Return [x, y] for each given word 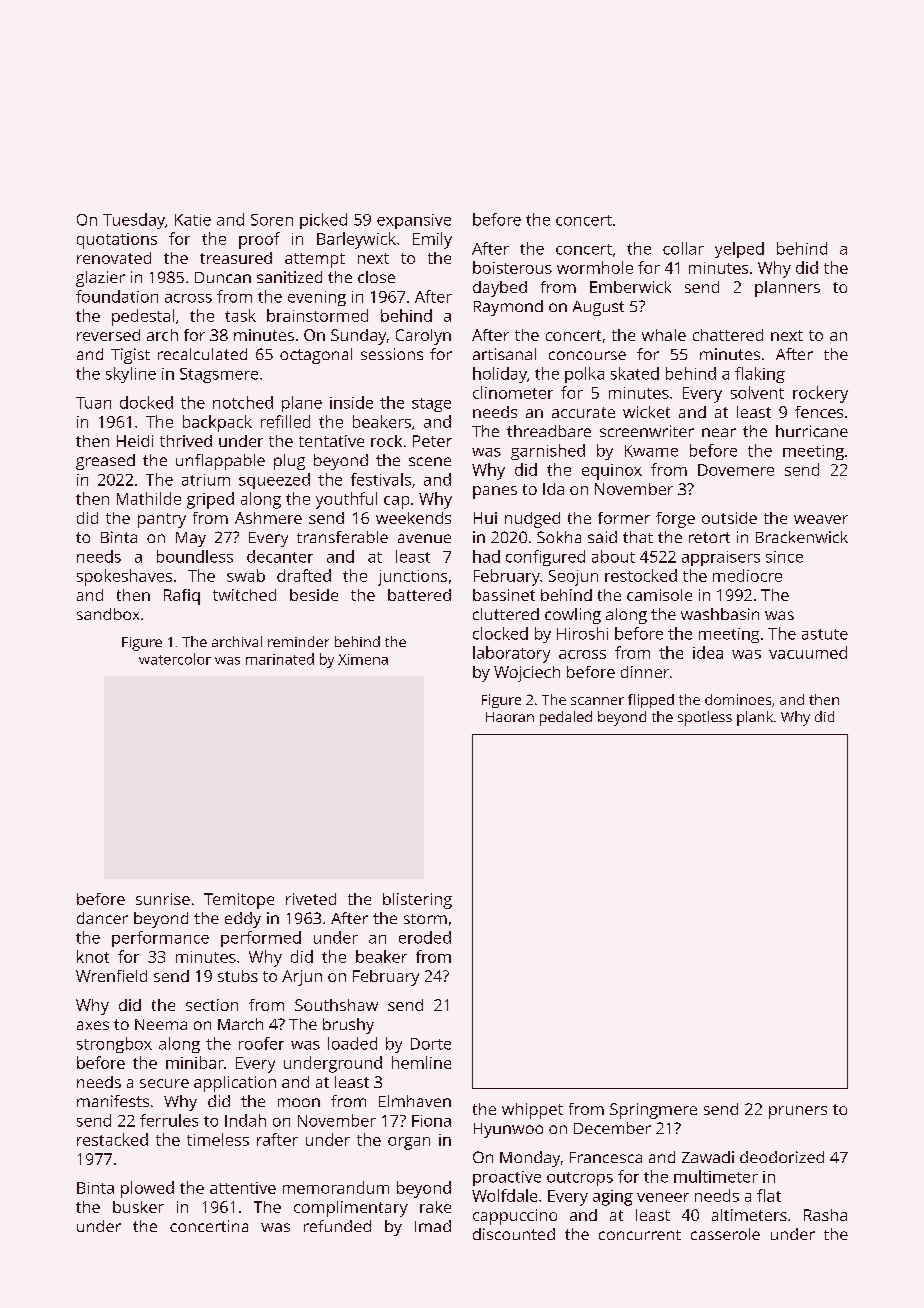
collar [683, 248]
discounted [514, 1234]
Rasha [825, 1215]
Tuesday [134, 221]
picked [323, 221]
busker [138, 1207]
